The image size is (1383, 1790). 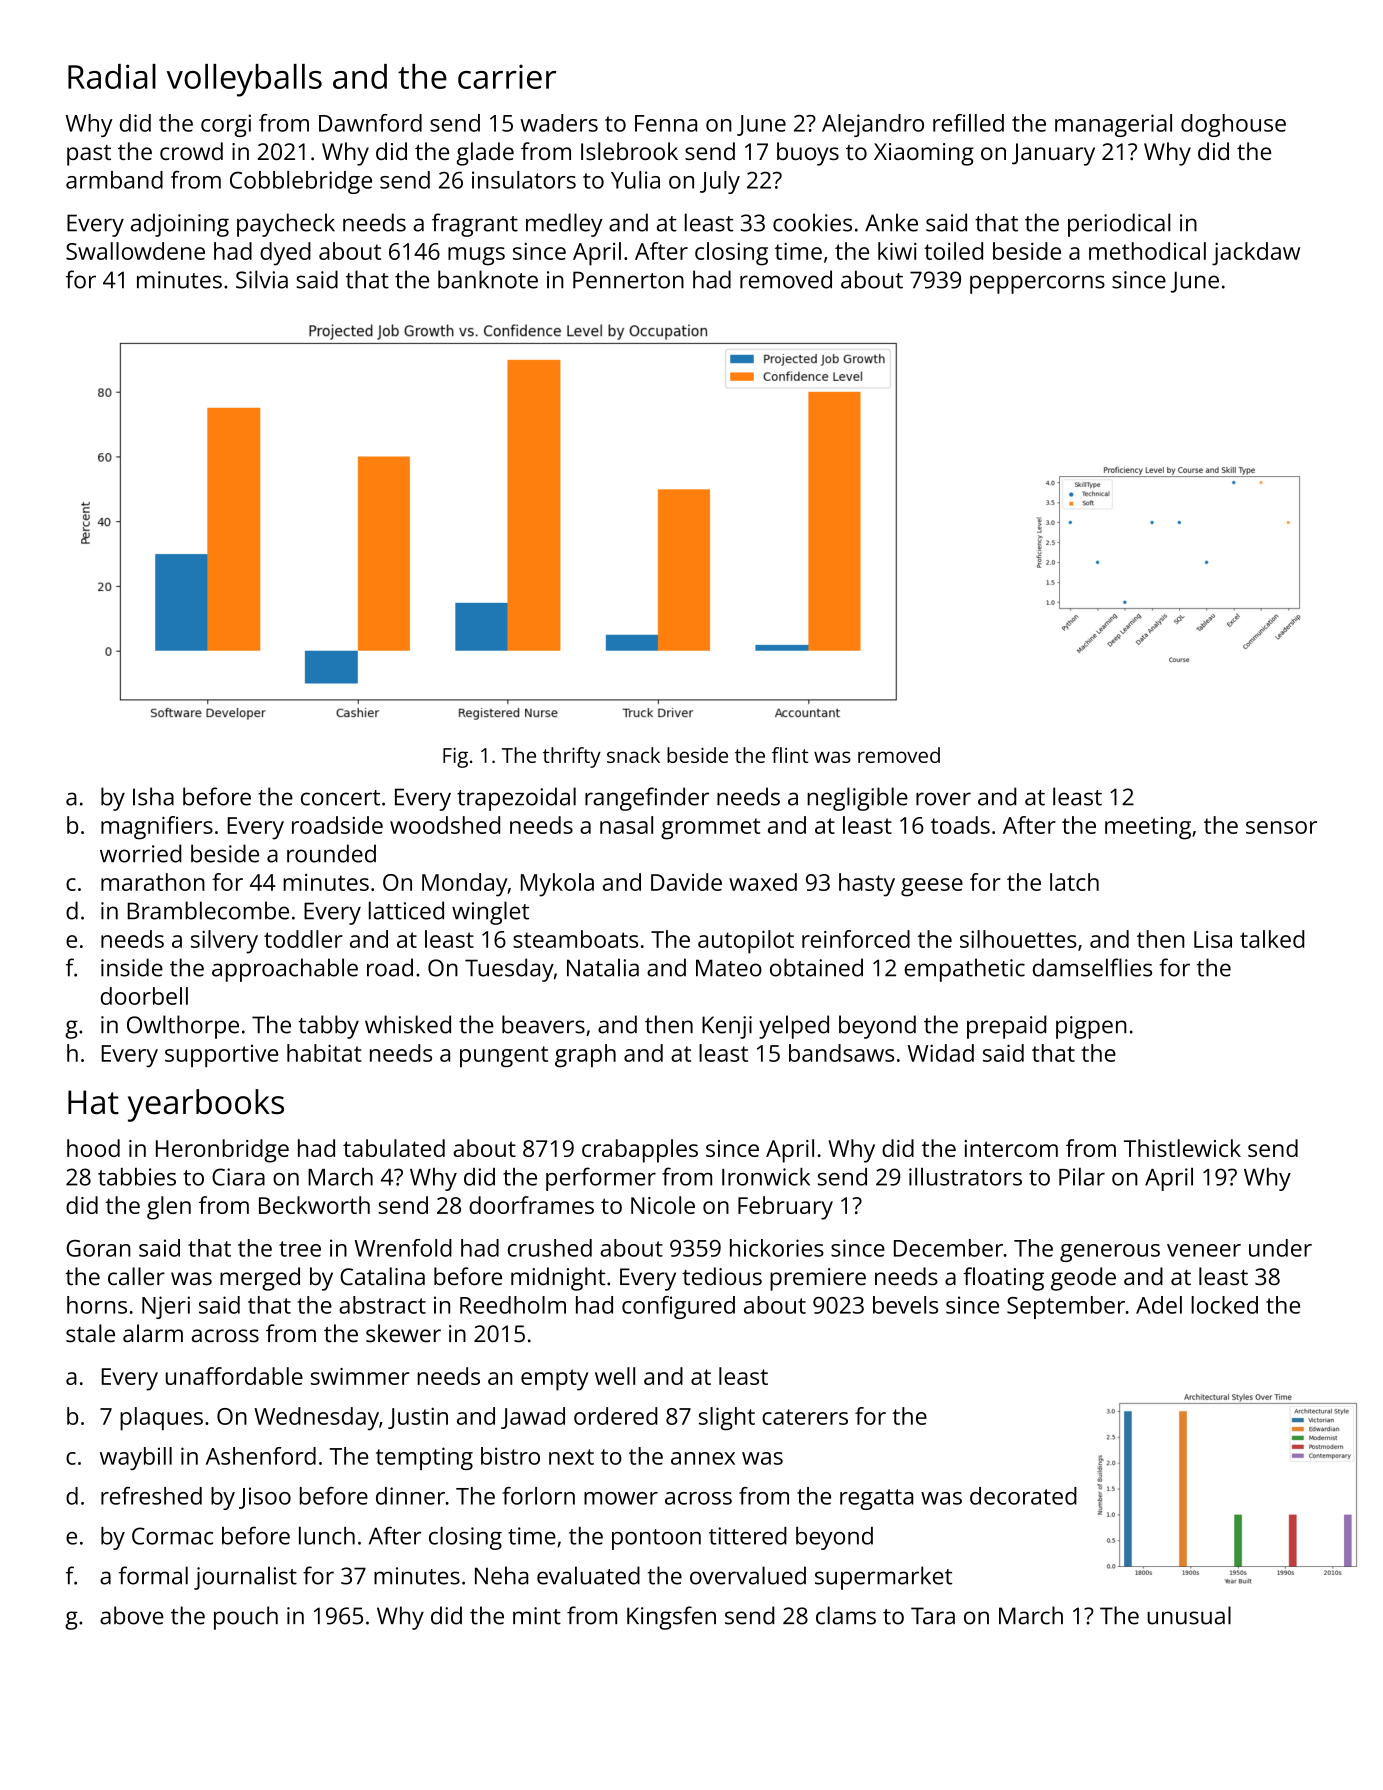 What do you see at coordinates (507, 76) in the screenshot?
I see `carrier` at bounding box center [507, 76].
